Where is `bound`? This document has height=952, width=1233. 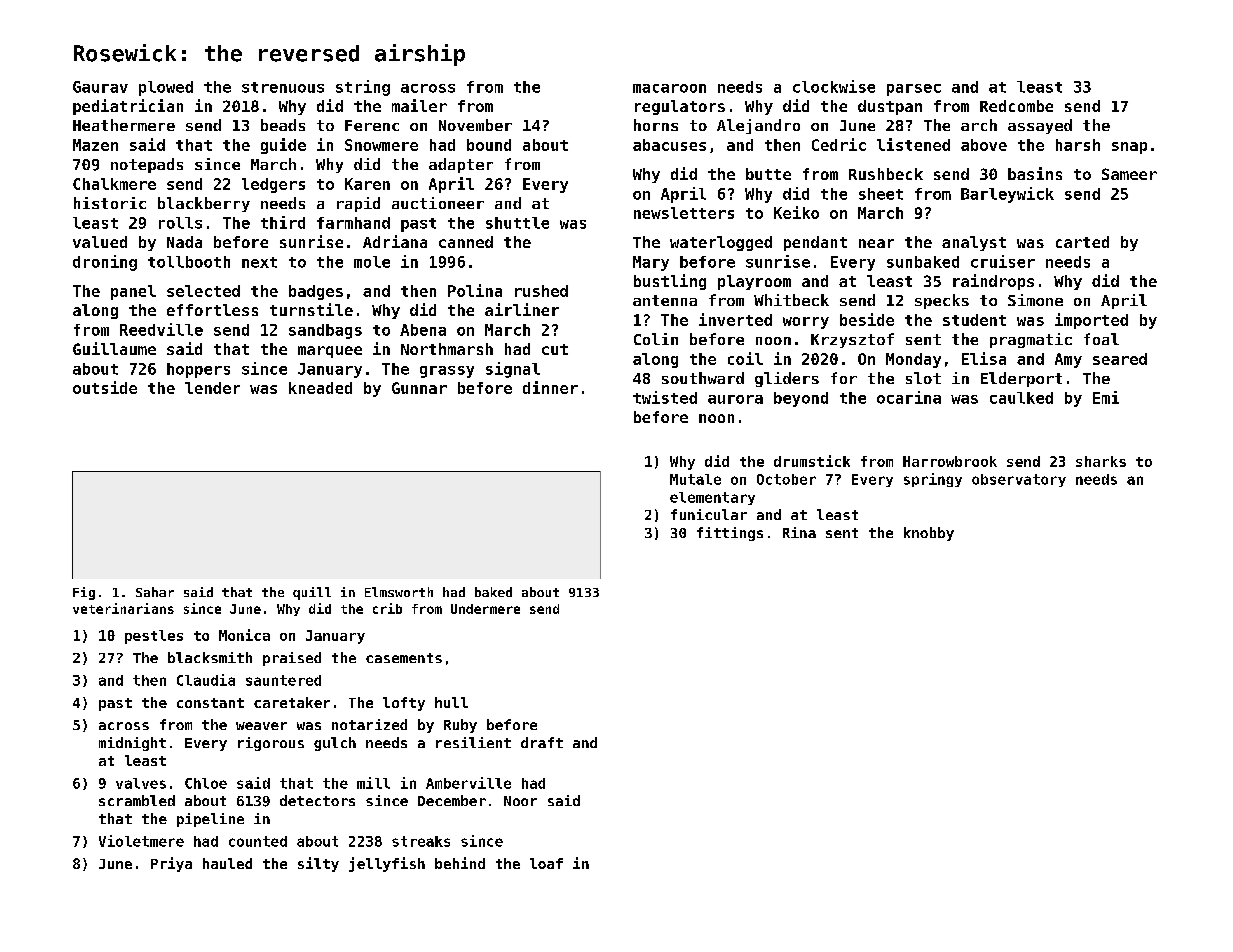
bound is located at coordinates (489, 145).
